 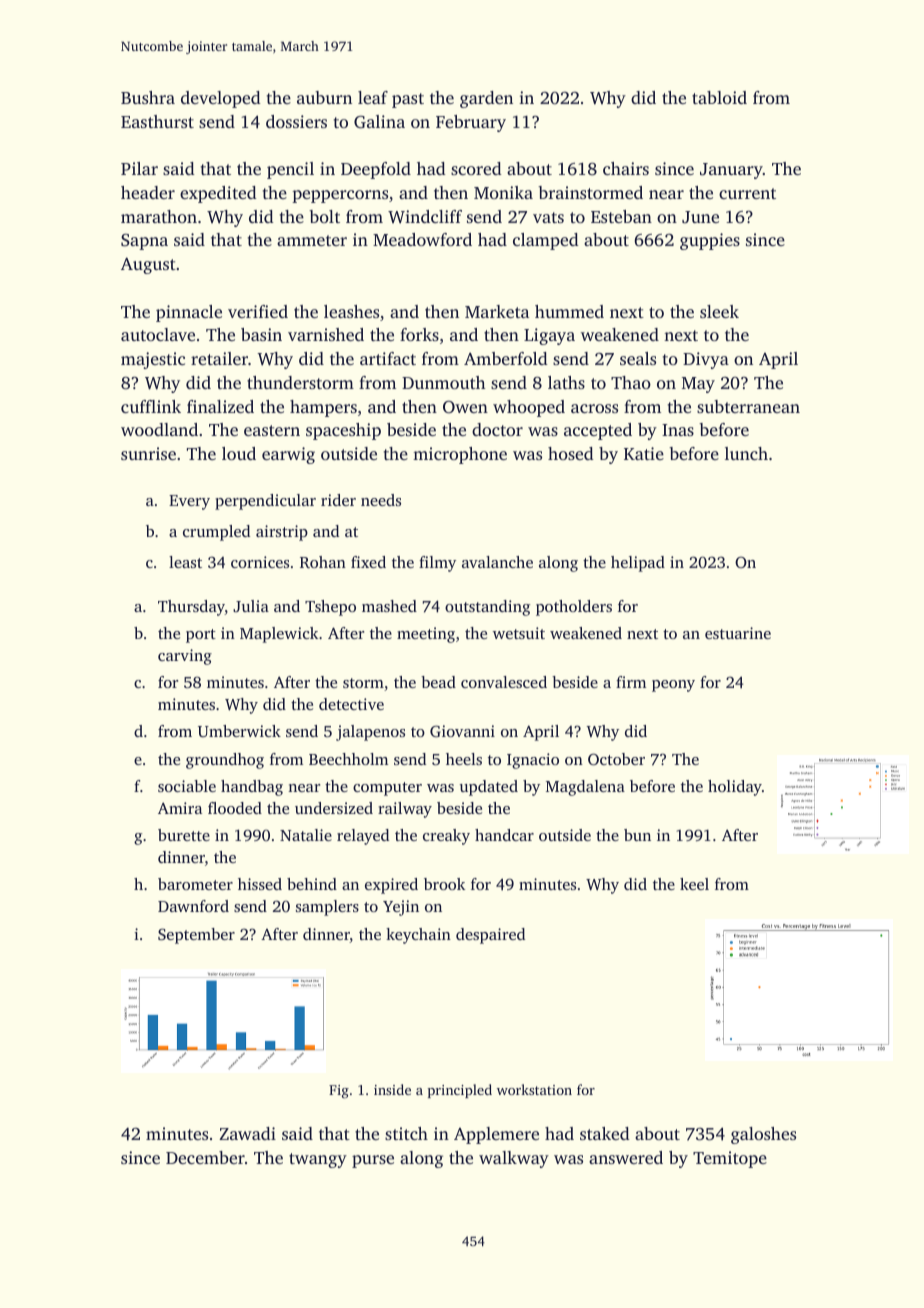 What do you see at coordinates (735, 788) in the image?
I see `holiday` at bounding box center [735, 788].
